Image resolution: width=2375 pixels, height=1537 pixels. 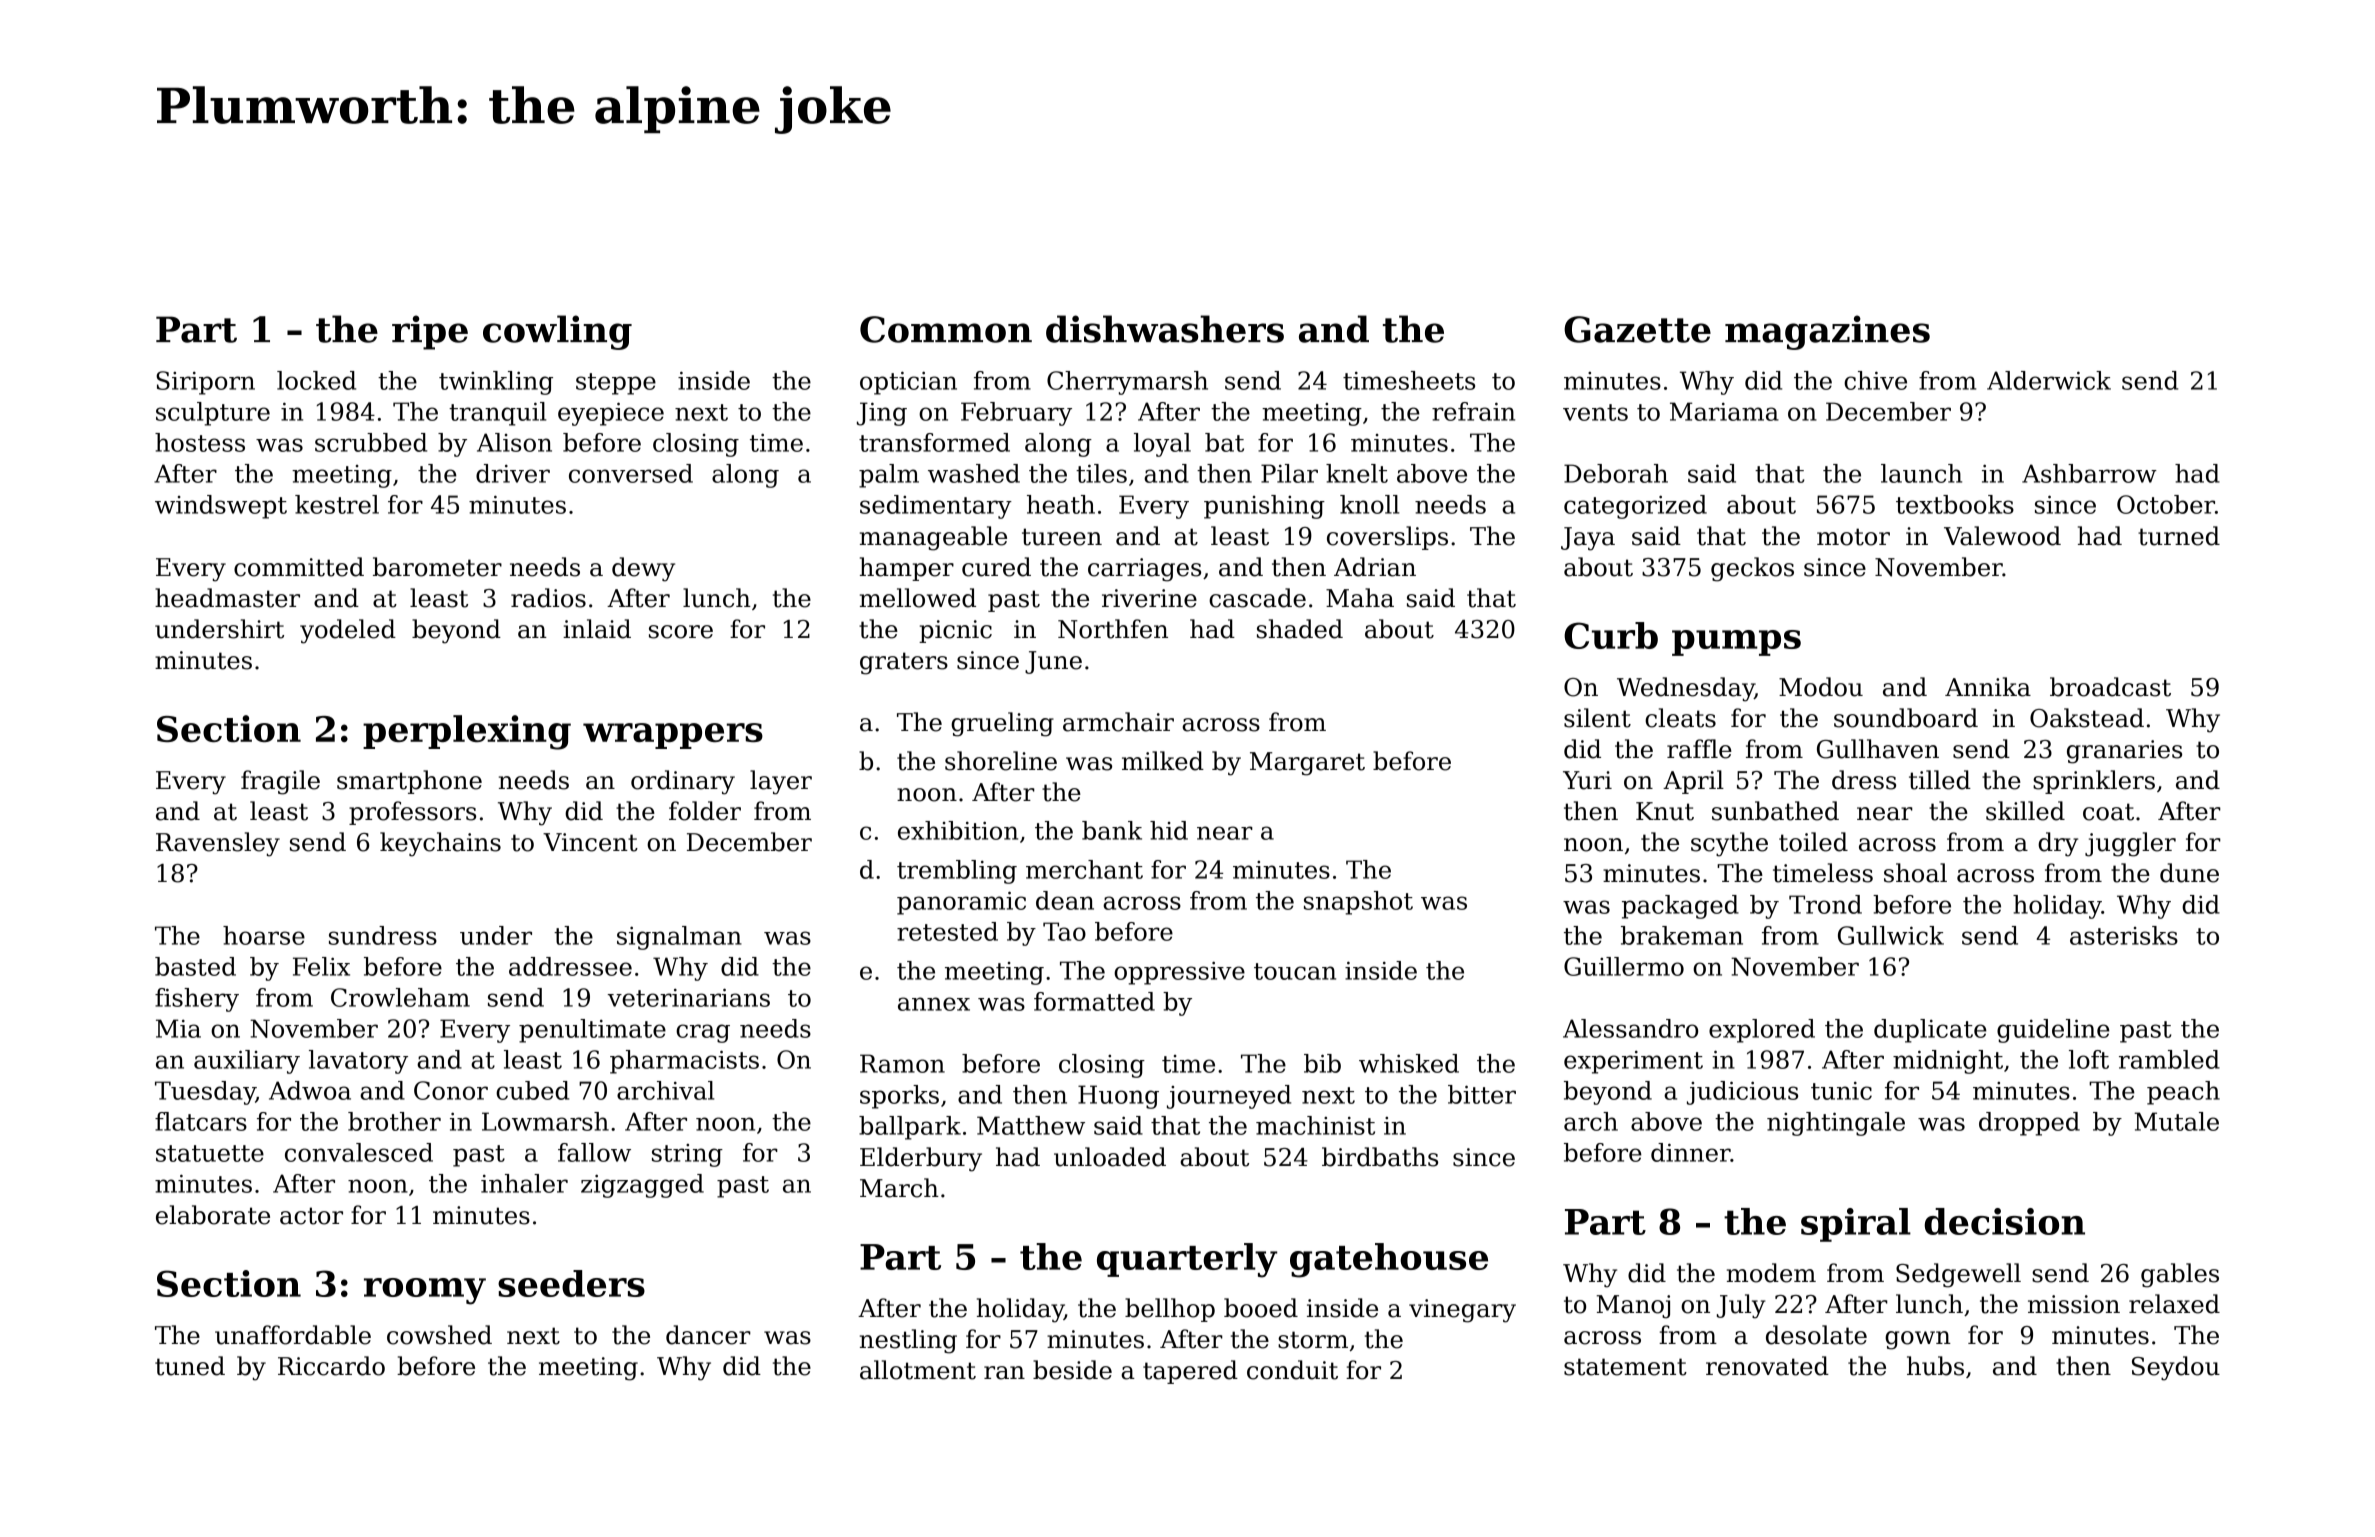 What do you see at coordinates (2049, 380) in the document?
I see `Alderwick` at bounding box center [2049, 380].
